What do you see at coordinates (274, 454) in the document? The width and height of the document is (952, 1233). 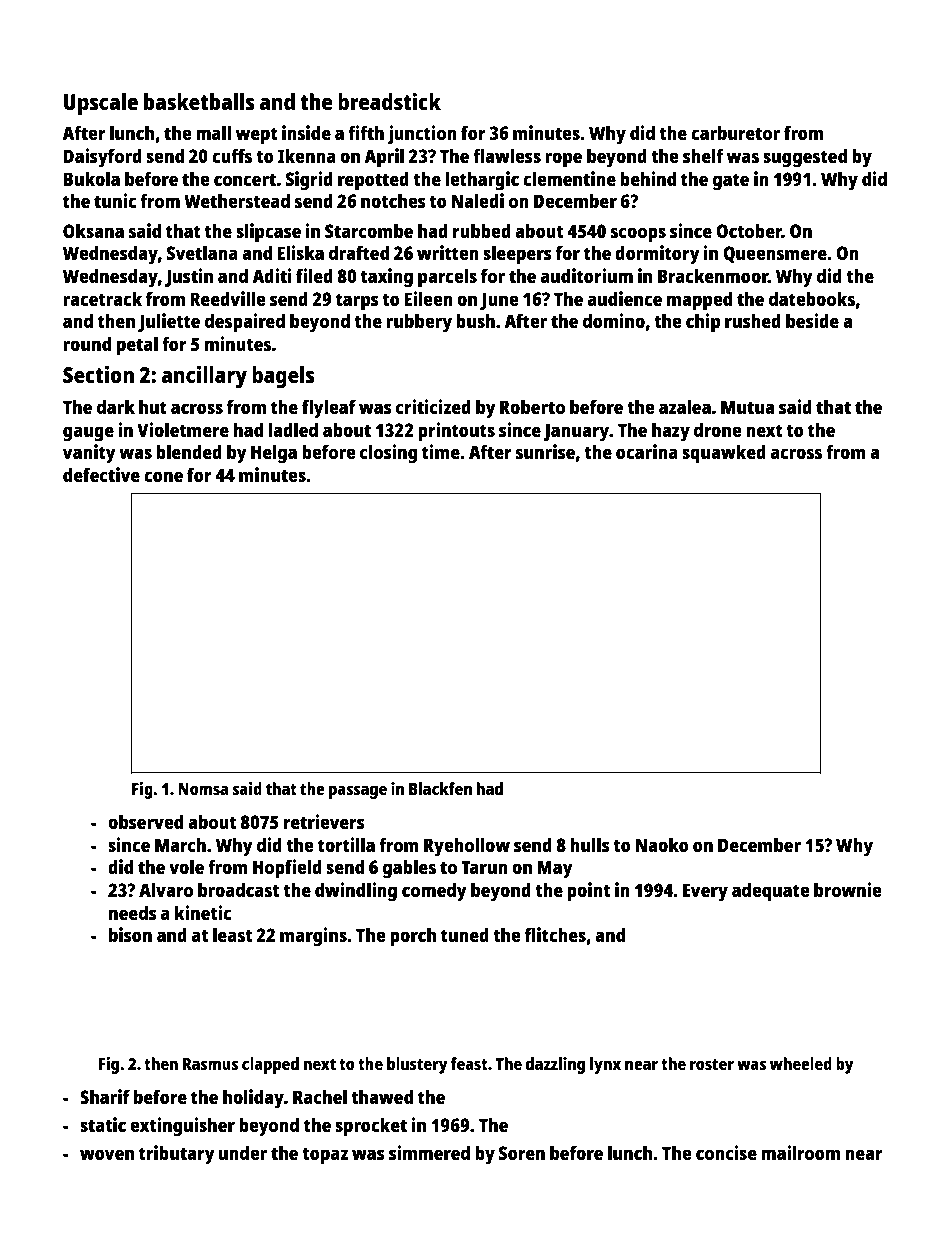 I see `Helga` at bounding box center [274, 454].
